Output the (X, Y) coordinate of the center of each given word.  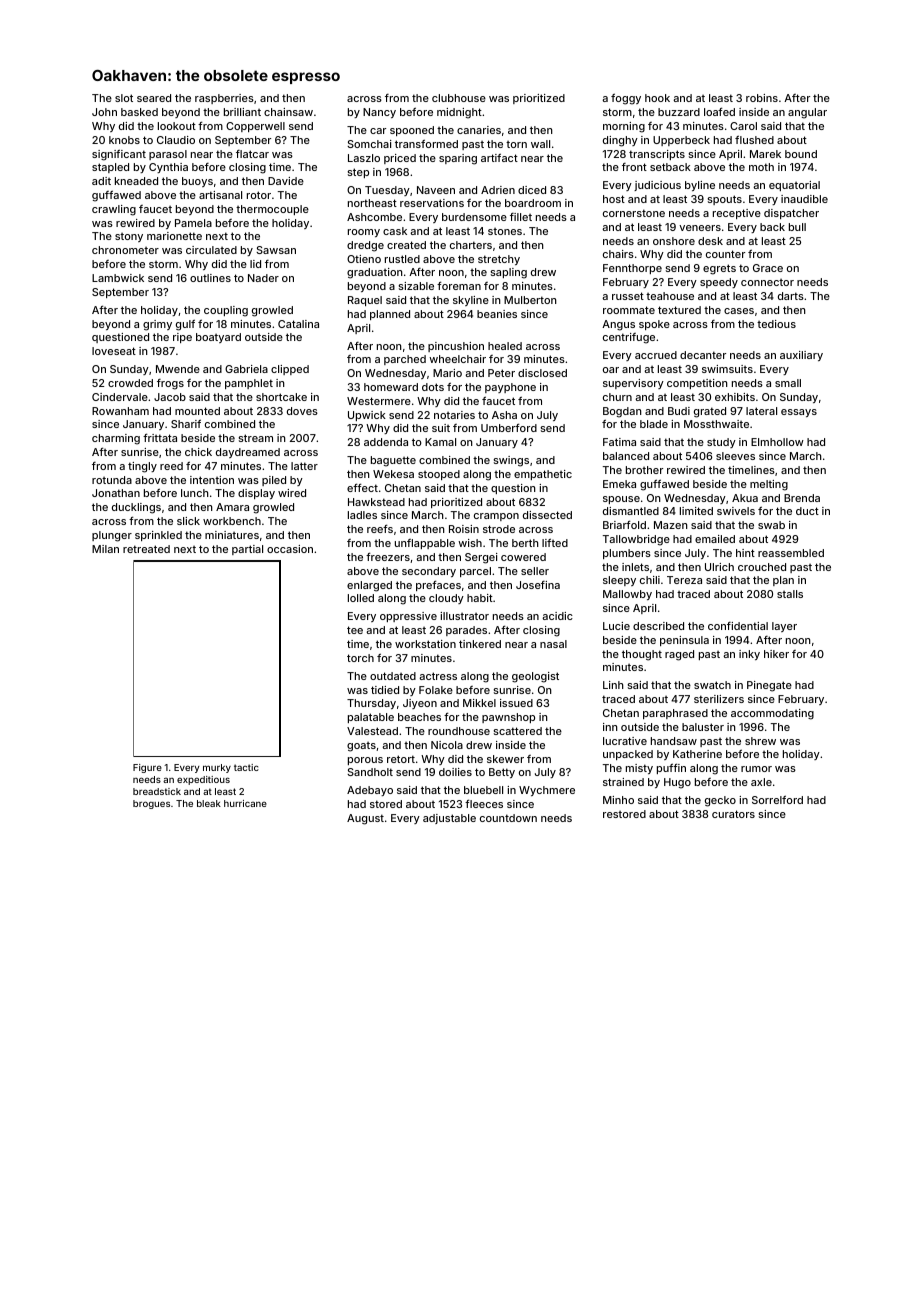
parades (466, 631)
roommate (629, 310)
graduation (375, 273)
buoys (197, 182)
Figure (147, 768)
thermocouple (272, 210)
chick (198, 452)
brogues (151, 804)
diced (532, 190)
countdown (508, 818)
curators (733, 814)
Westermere (379, 401)
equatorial (794, 186)
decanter (703, 355)
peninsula (684, 641)
